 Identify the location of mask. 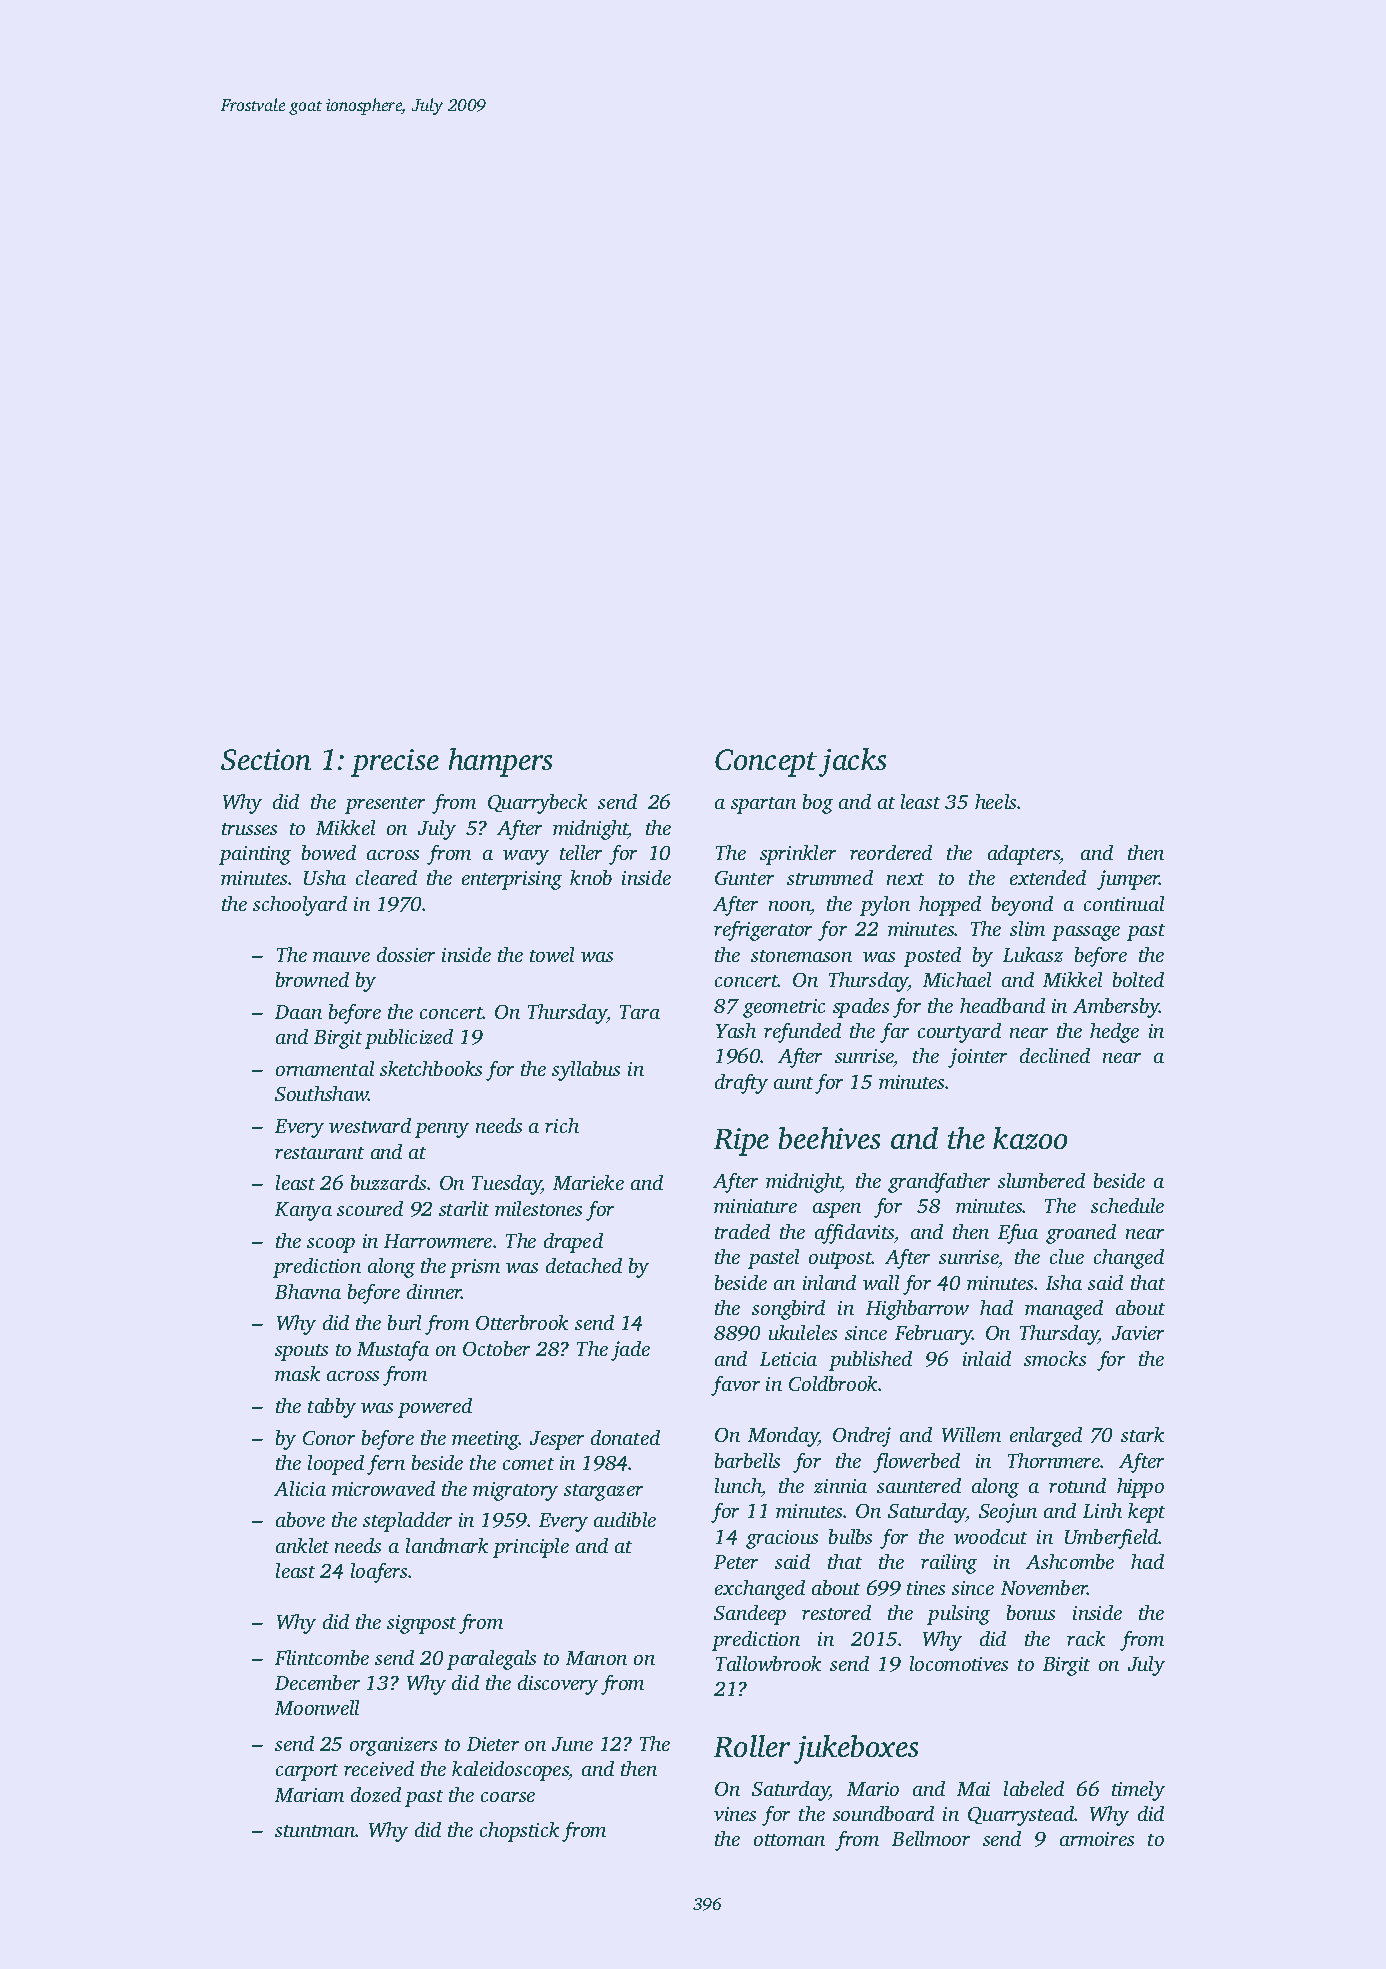
(297, 1373).
